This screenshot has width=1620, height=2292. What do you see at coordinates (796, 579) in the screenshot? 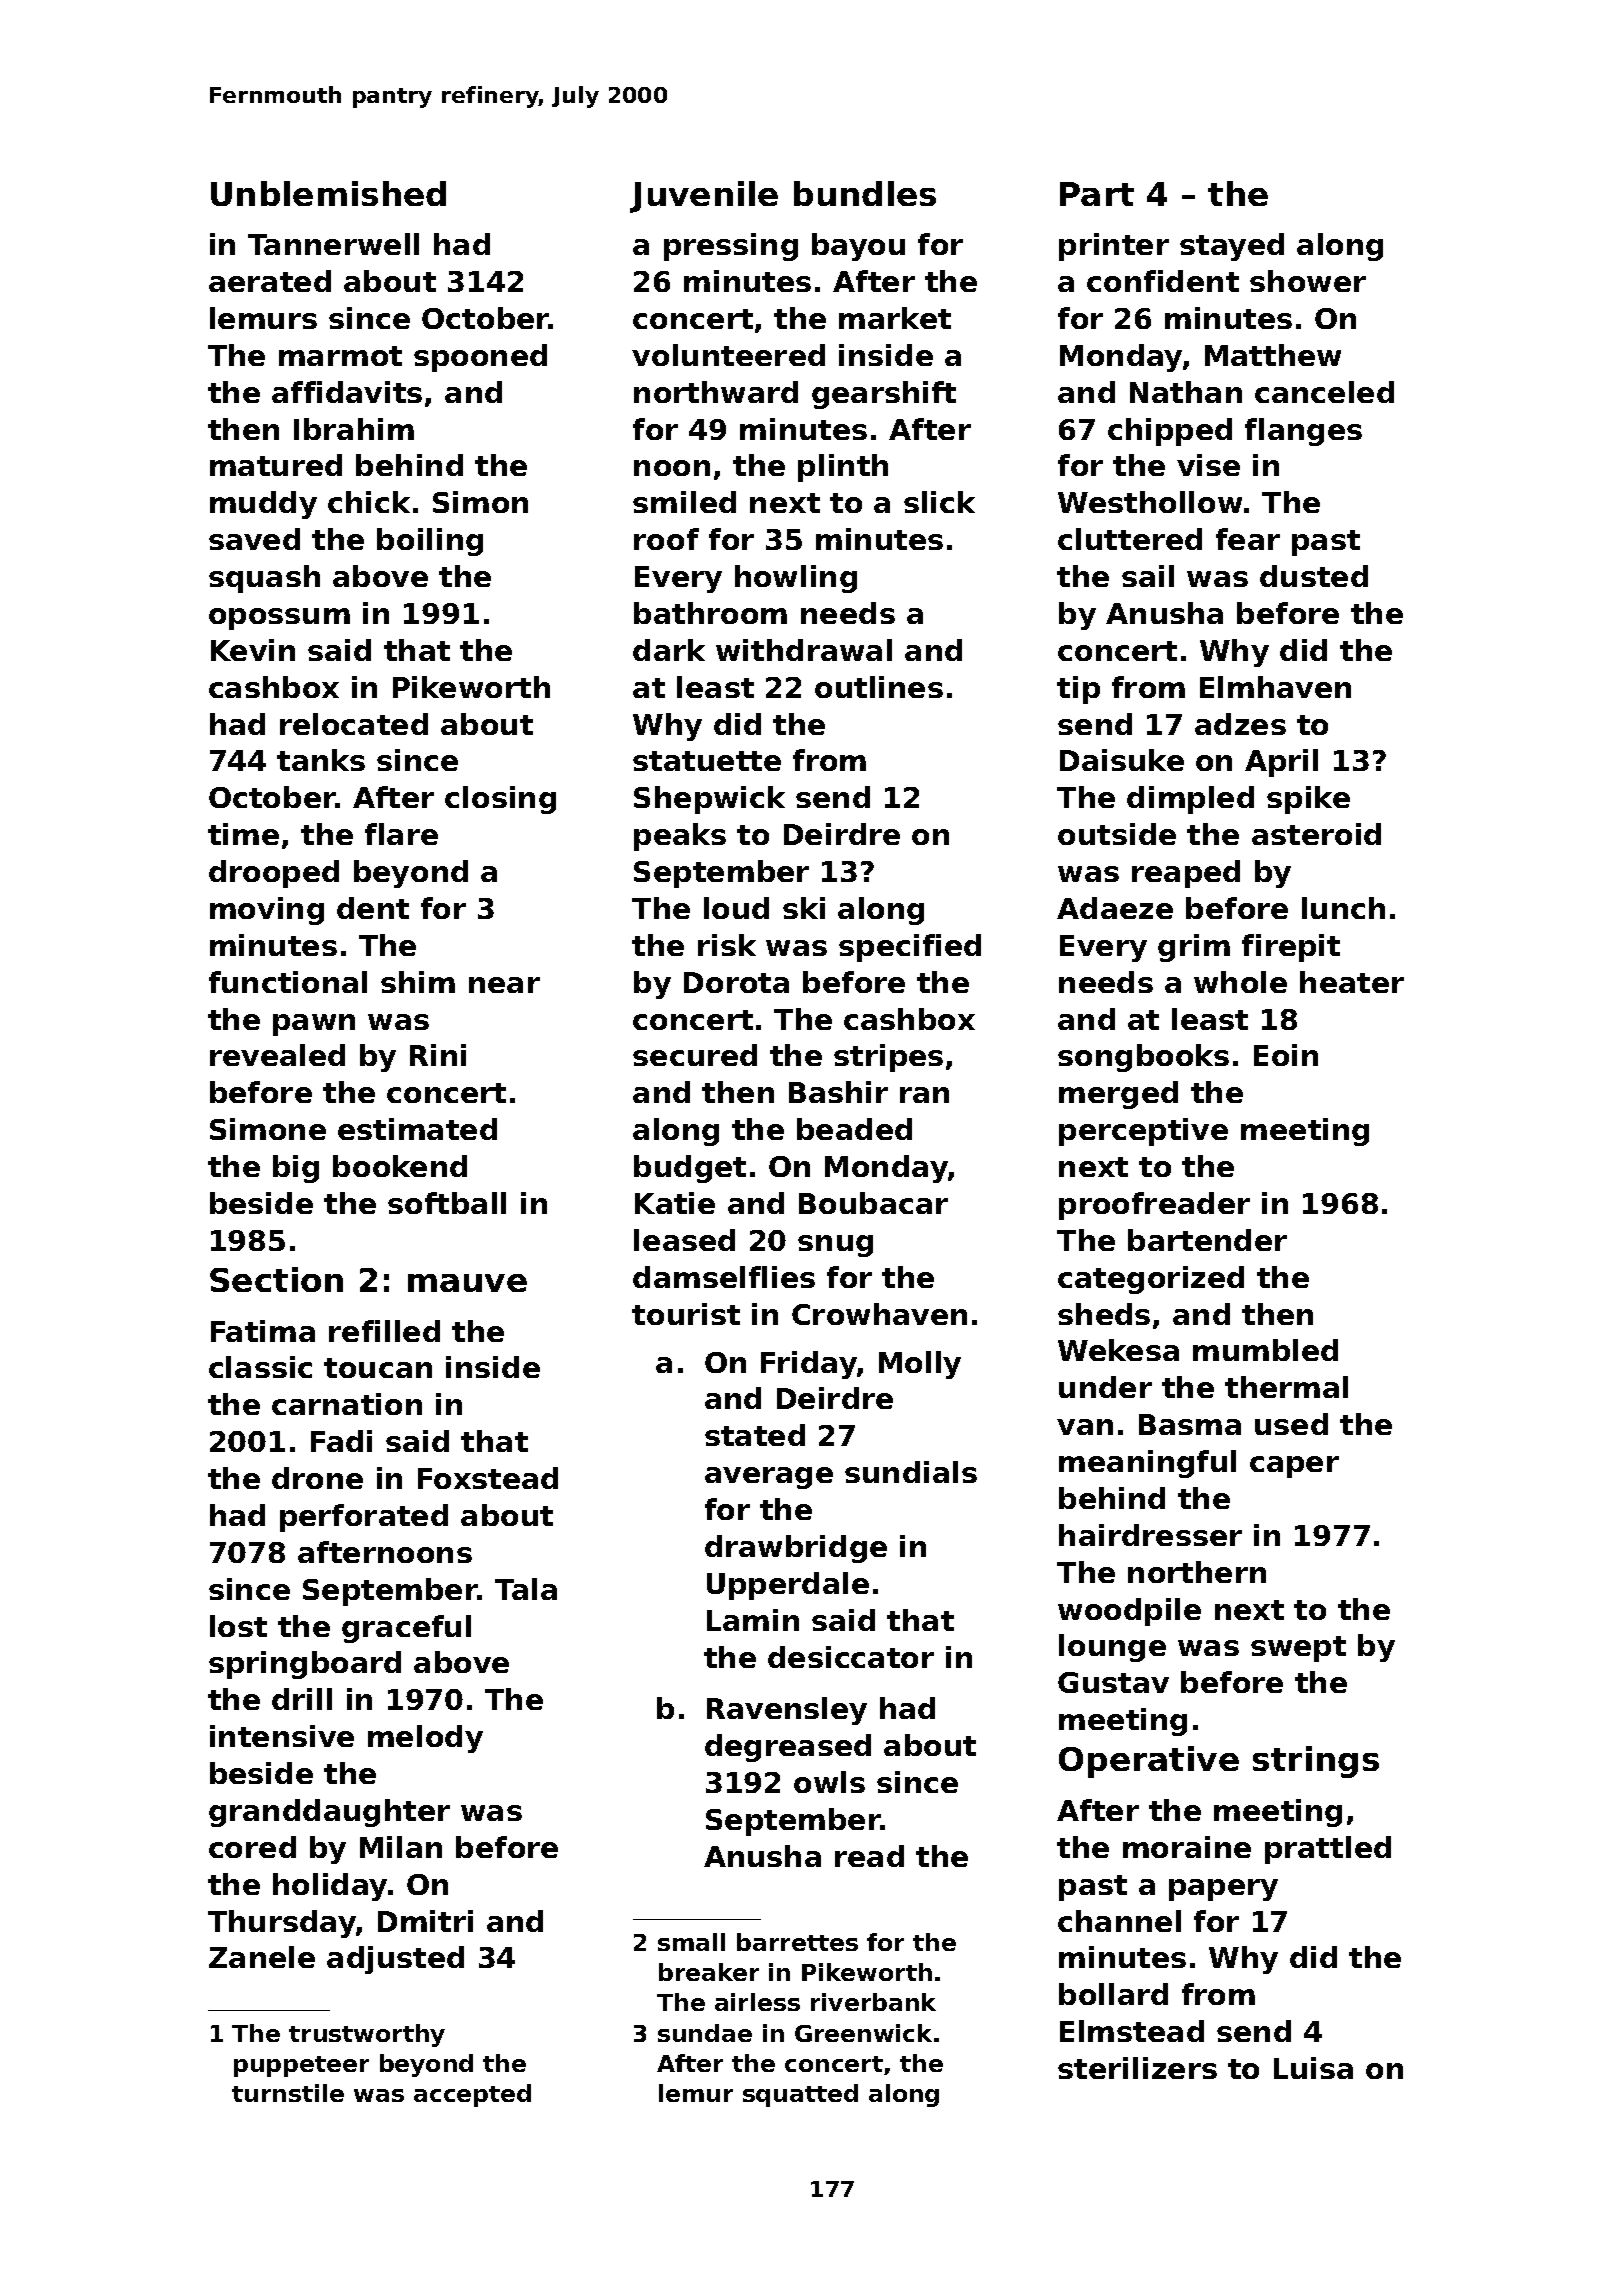
I see `howling` at bounding box center [796, 579].
